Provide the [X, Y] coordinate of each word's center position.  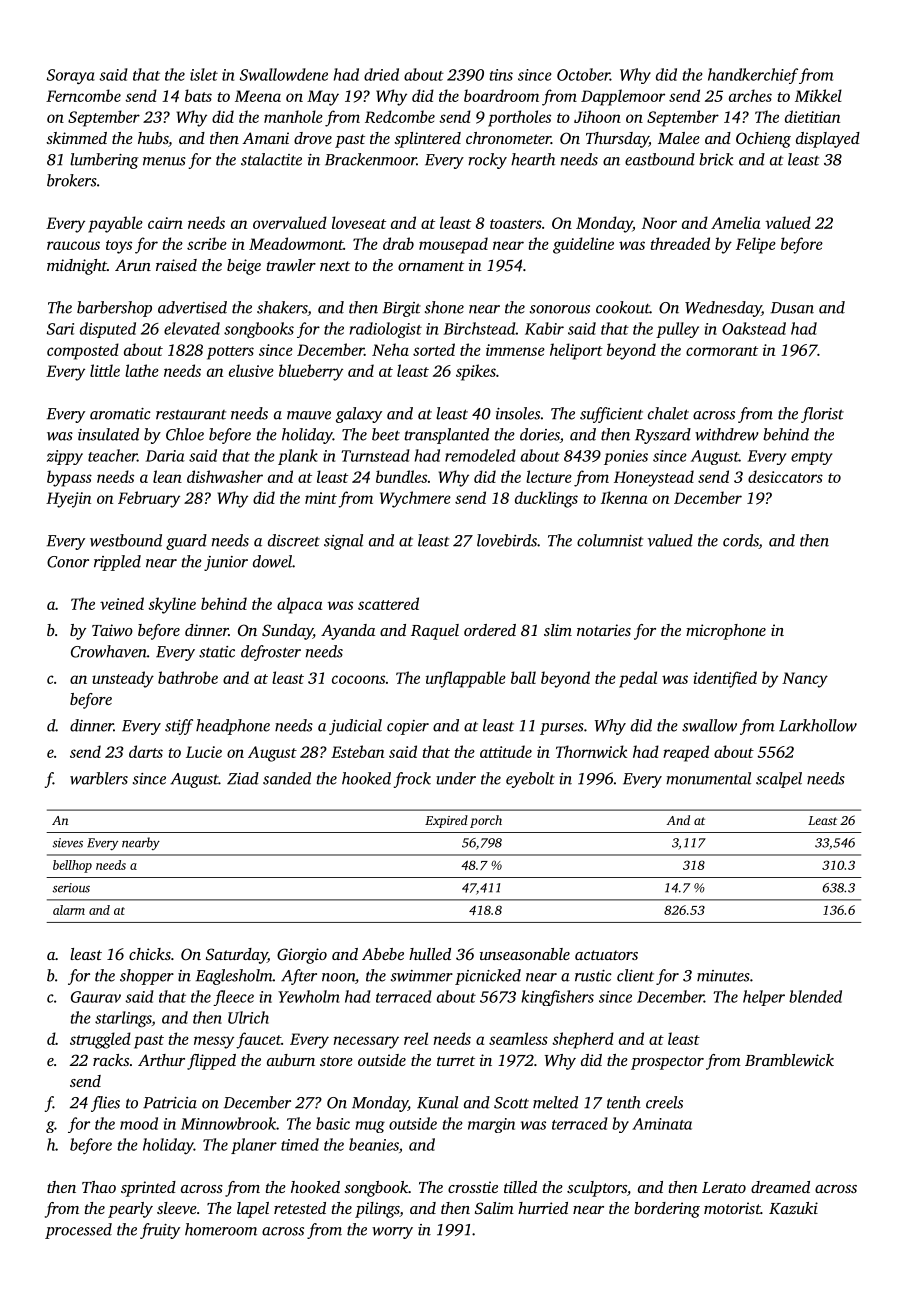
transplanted [447, 436]
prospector [667, 1063]
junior [226, 563]
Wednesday [723, 309]
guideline [583, 245]
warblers [99, 778]
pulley [677, 330]
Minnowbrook [228, 1123]
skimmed [76, 138]
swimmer [422, 976]
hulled [430, 954]
